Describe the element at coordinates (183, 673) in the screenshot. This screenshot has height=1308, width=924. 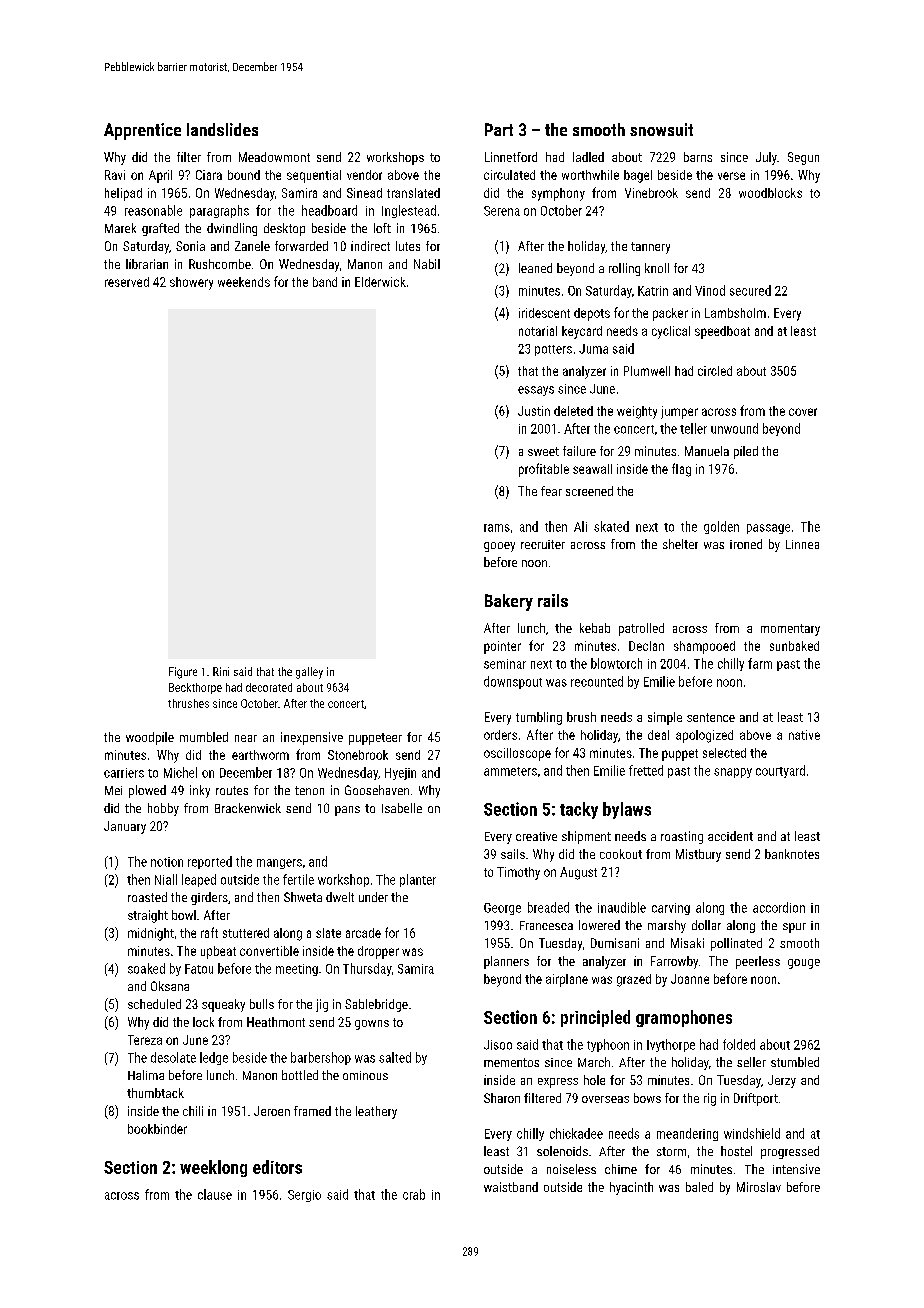
I see `Figure` at that location.
